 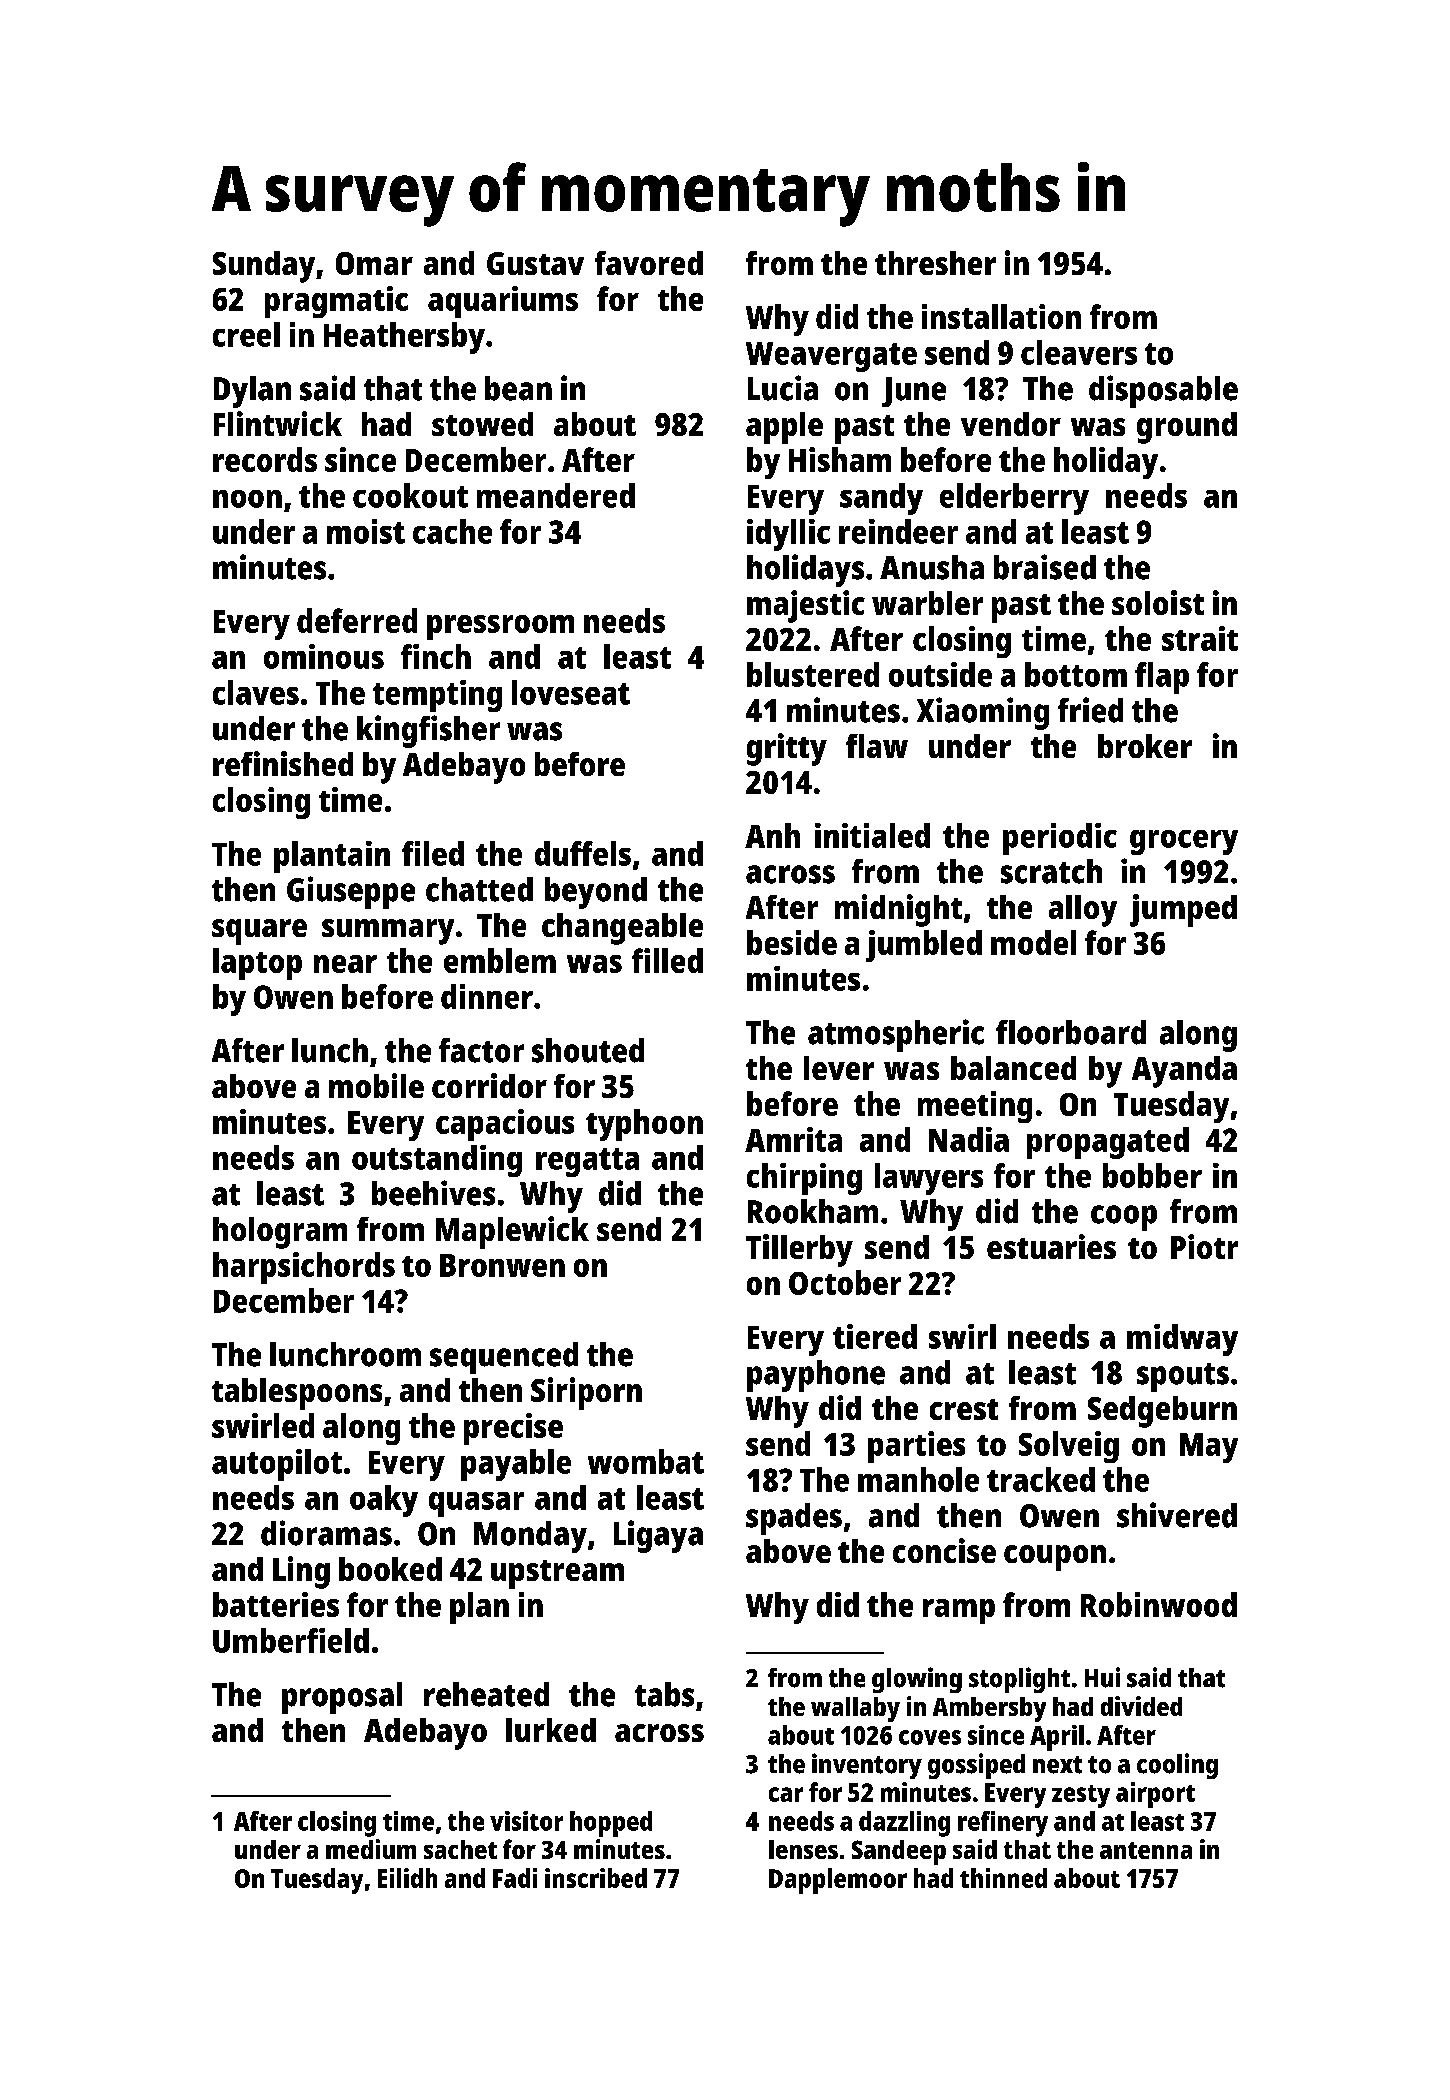 I want to click on favored, so click(x=649, y=263).
